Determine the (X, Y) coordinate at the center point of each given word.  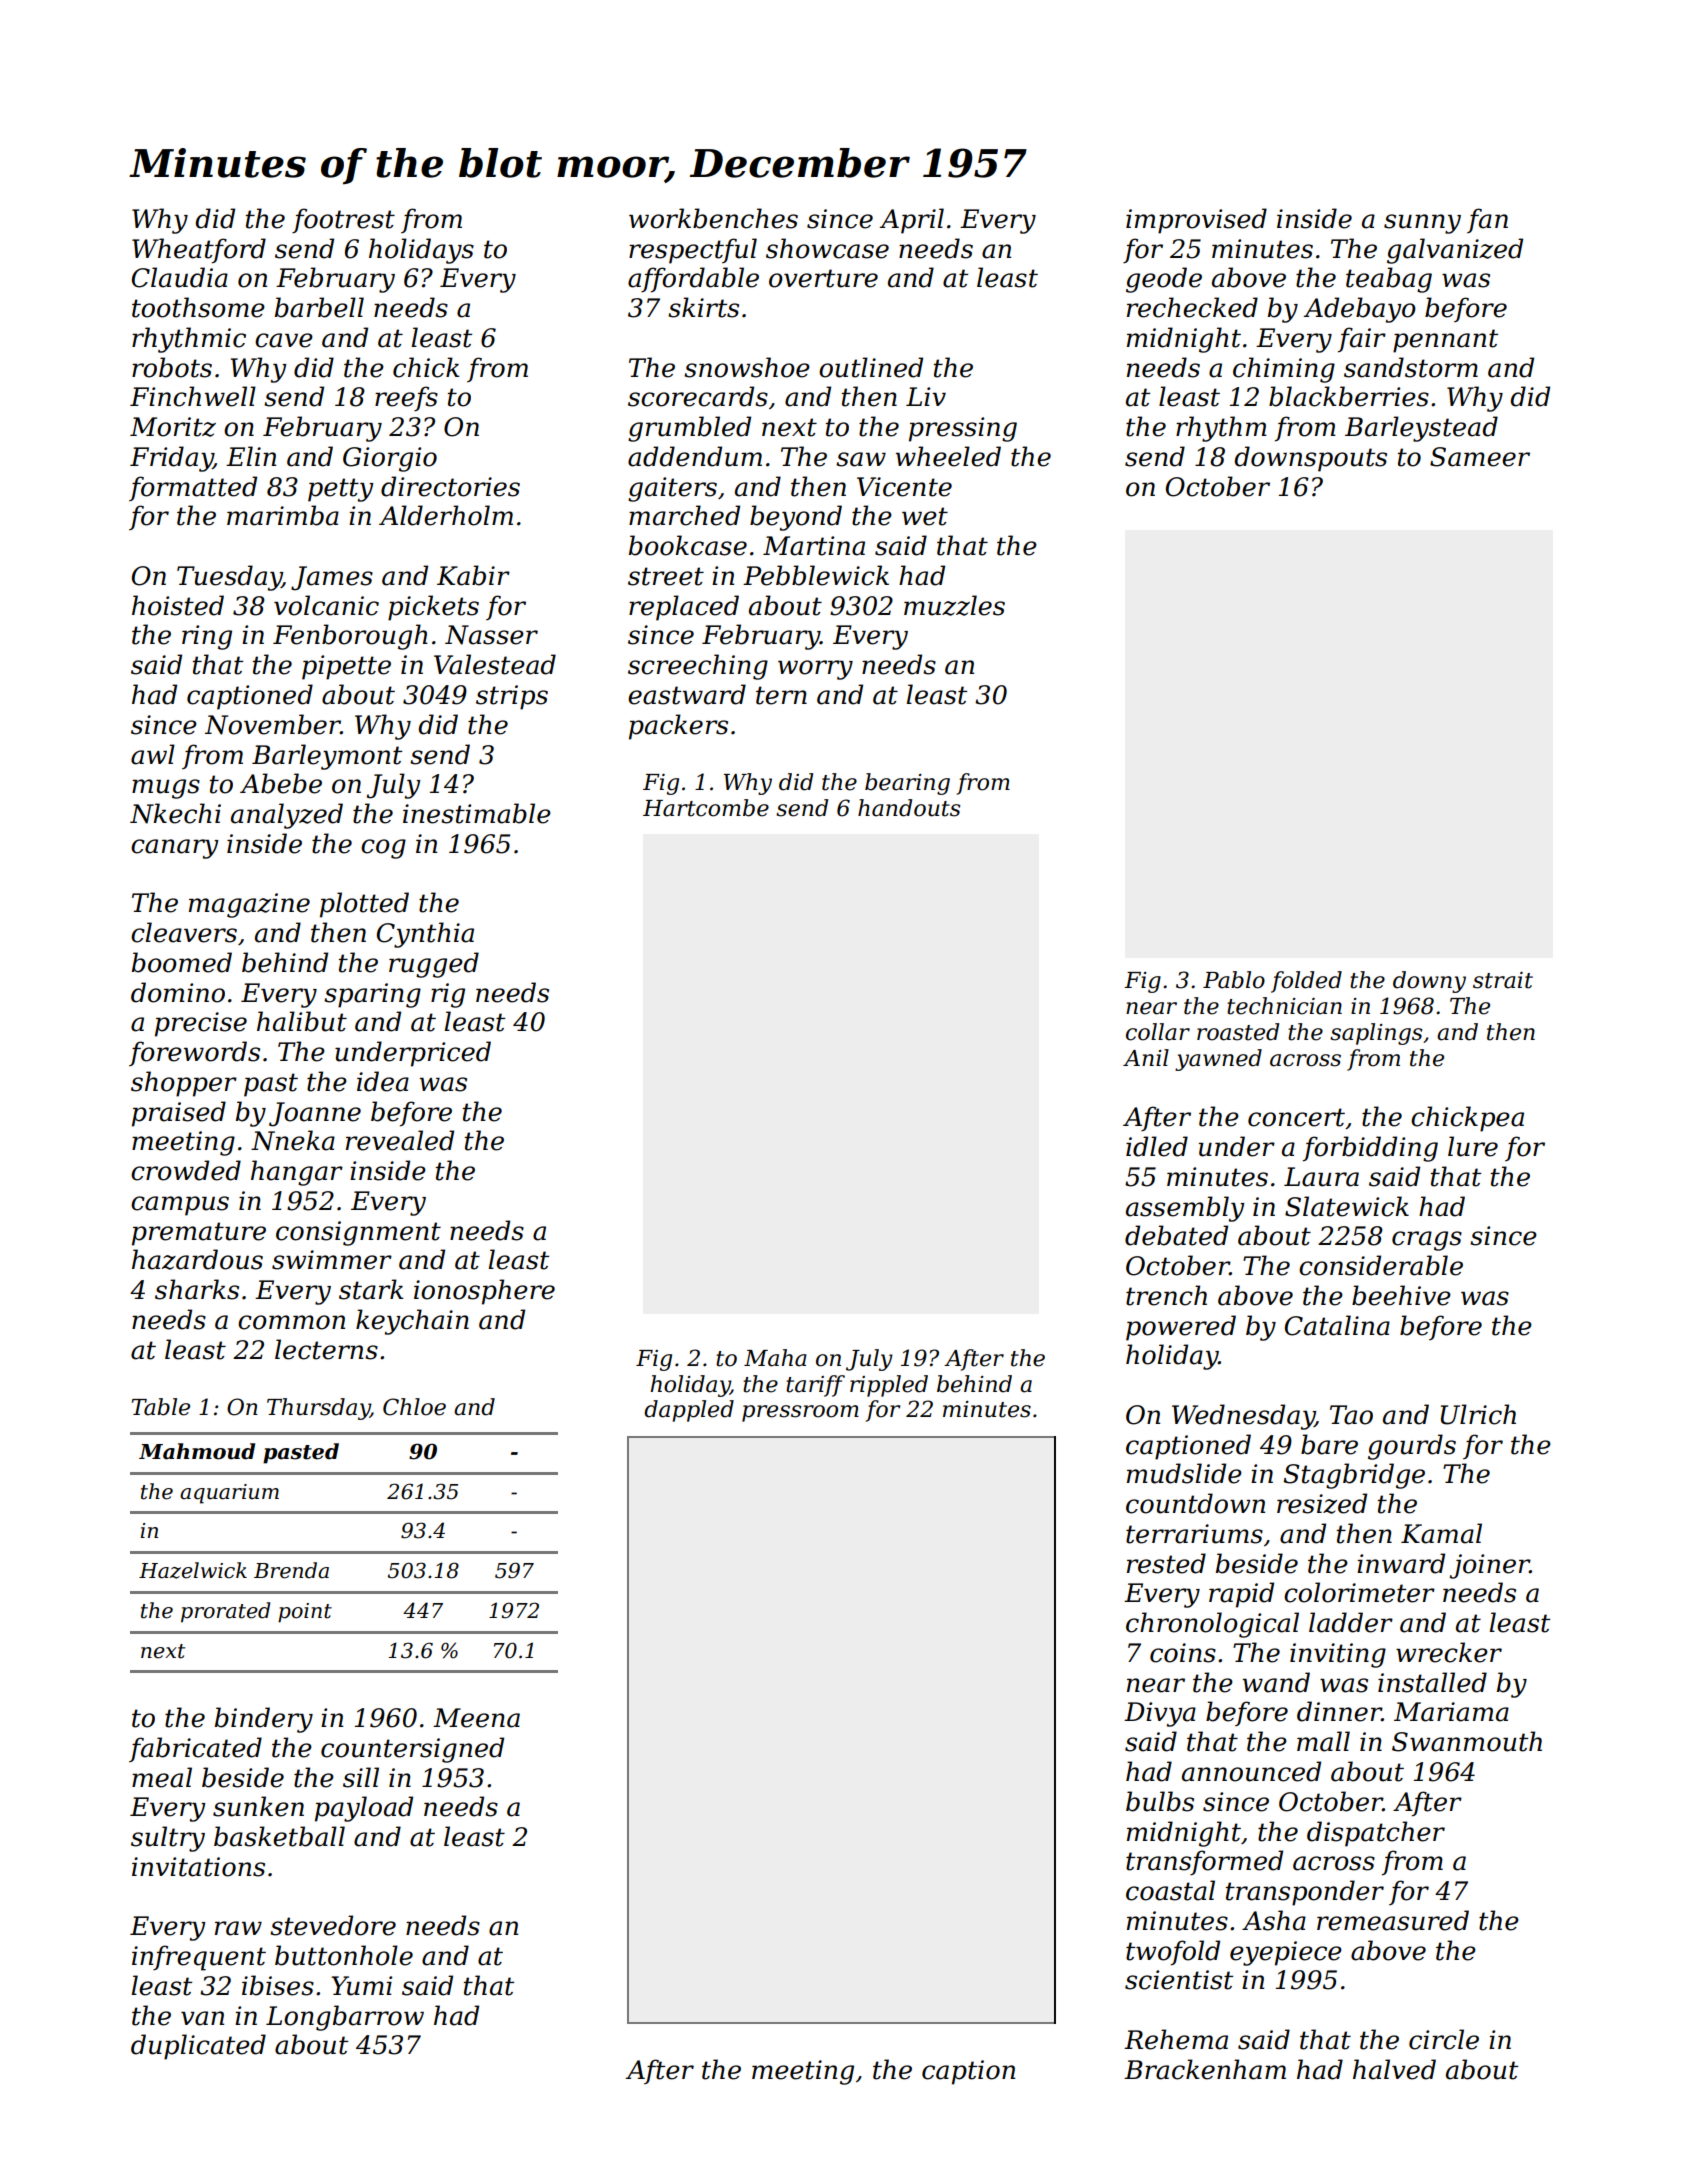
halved (1394, 2069)
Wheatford (199, 251)
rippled (889, 1386)
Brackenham (1205, 2069)
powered (1181, 1328)
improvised (1196, 221)
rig (448, 995)
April (911, 221)
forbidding (1370, 1149)
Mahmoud (197, 1451)
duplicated (198, 2047)
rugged (434, 965)
